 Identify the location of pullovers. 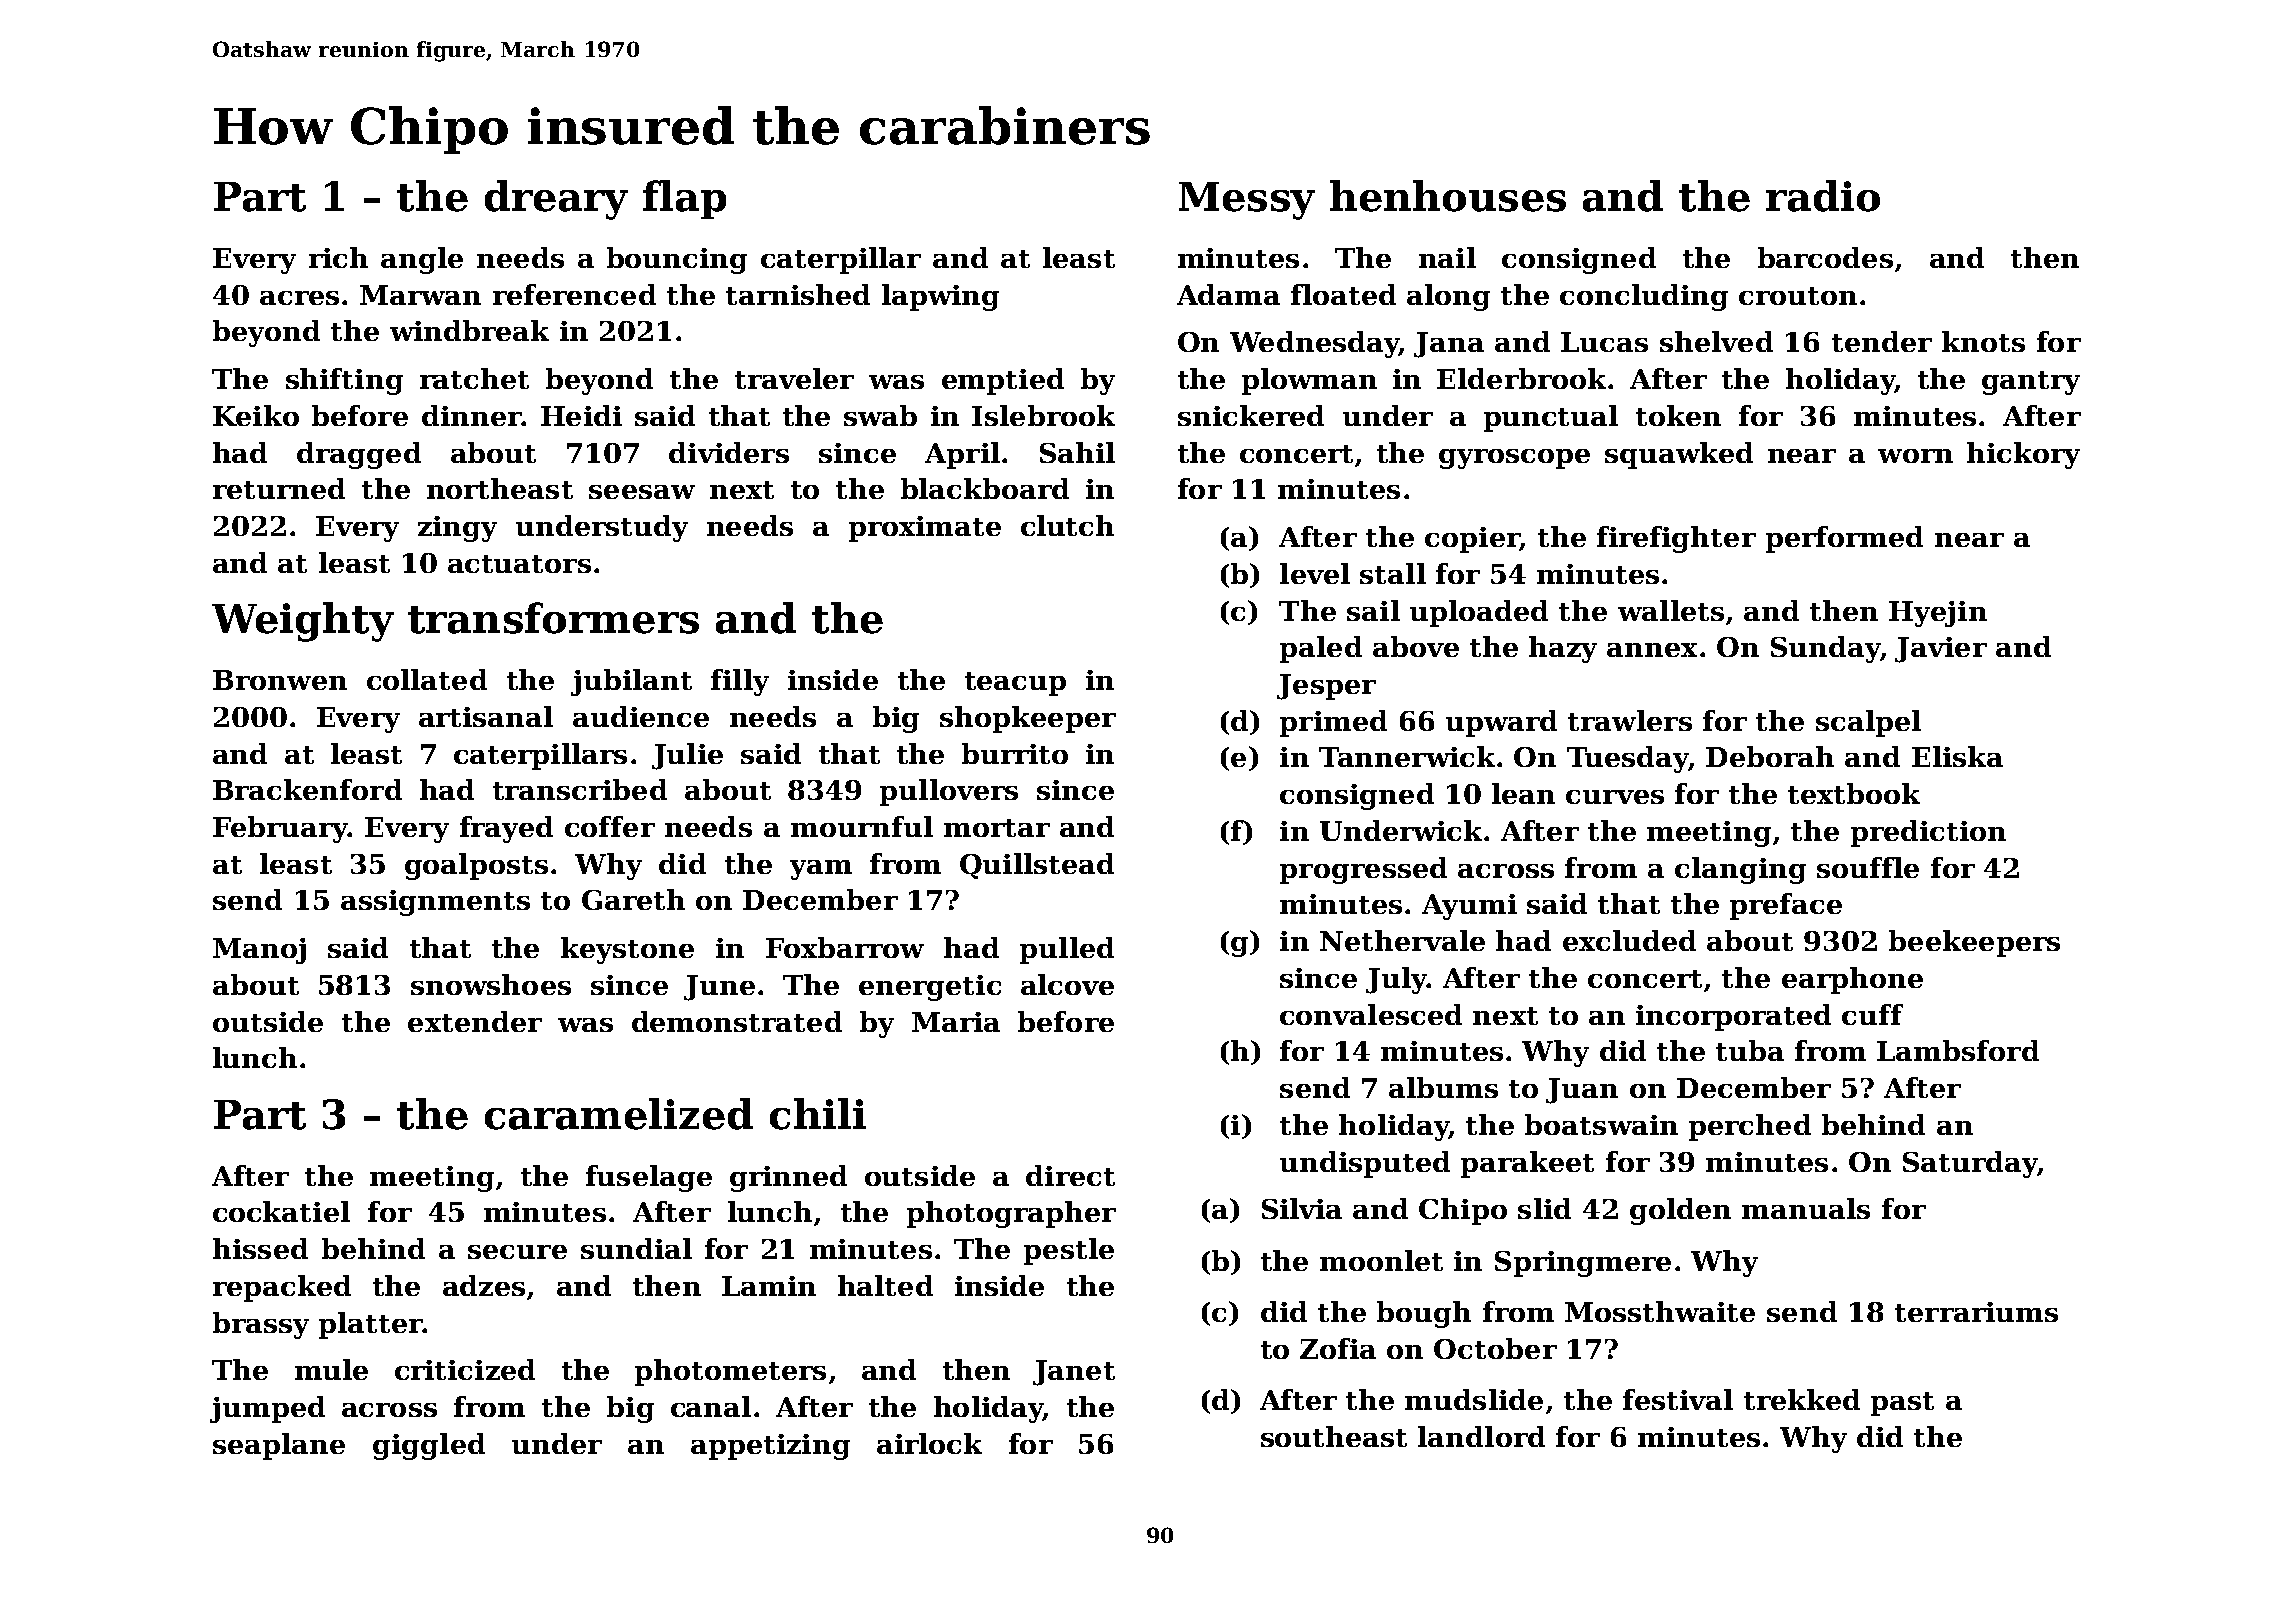
(949, 792).
